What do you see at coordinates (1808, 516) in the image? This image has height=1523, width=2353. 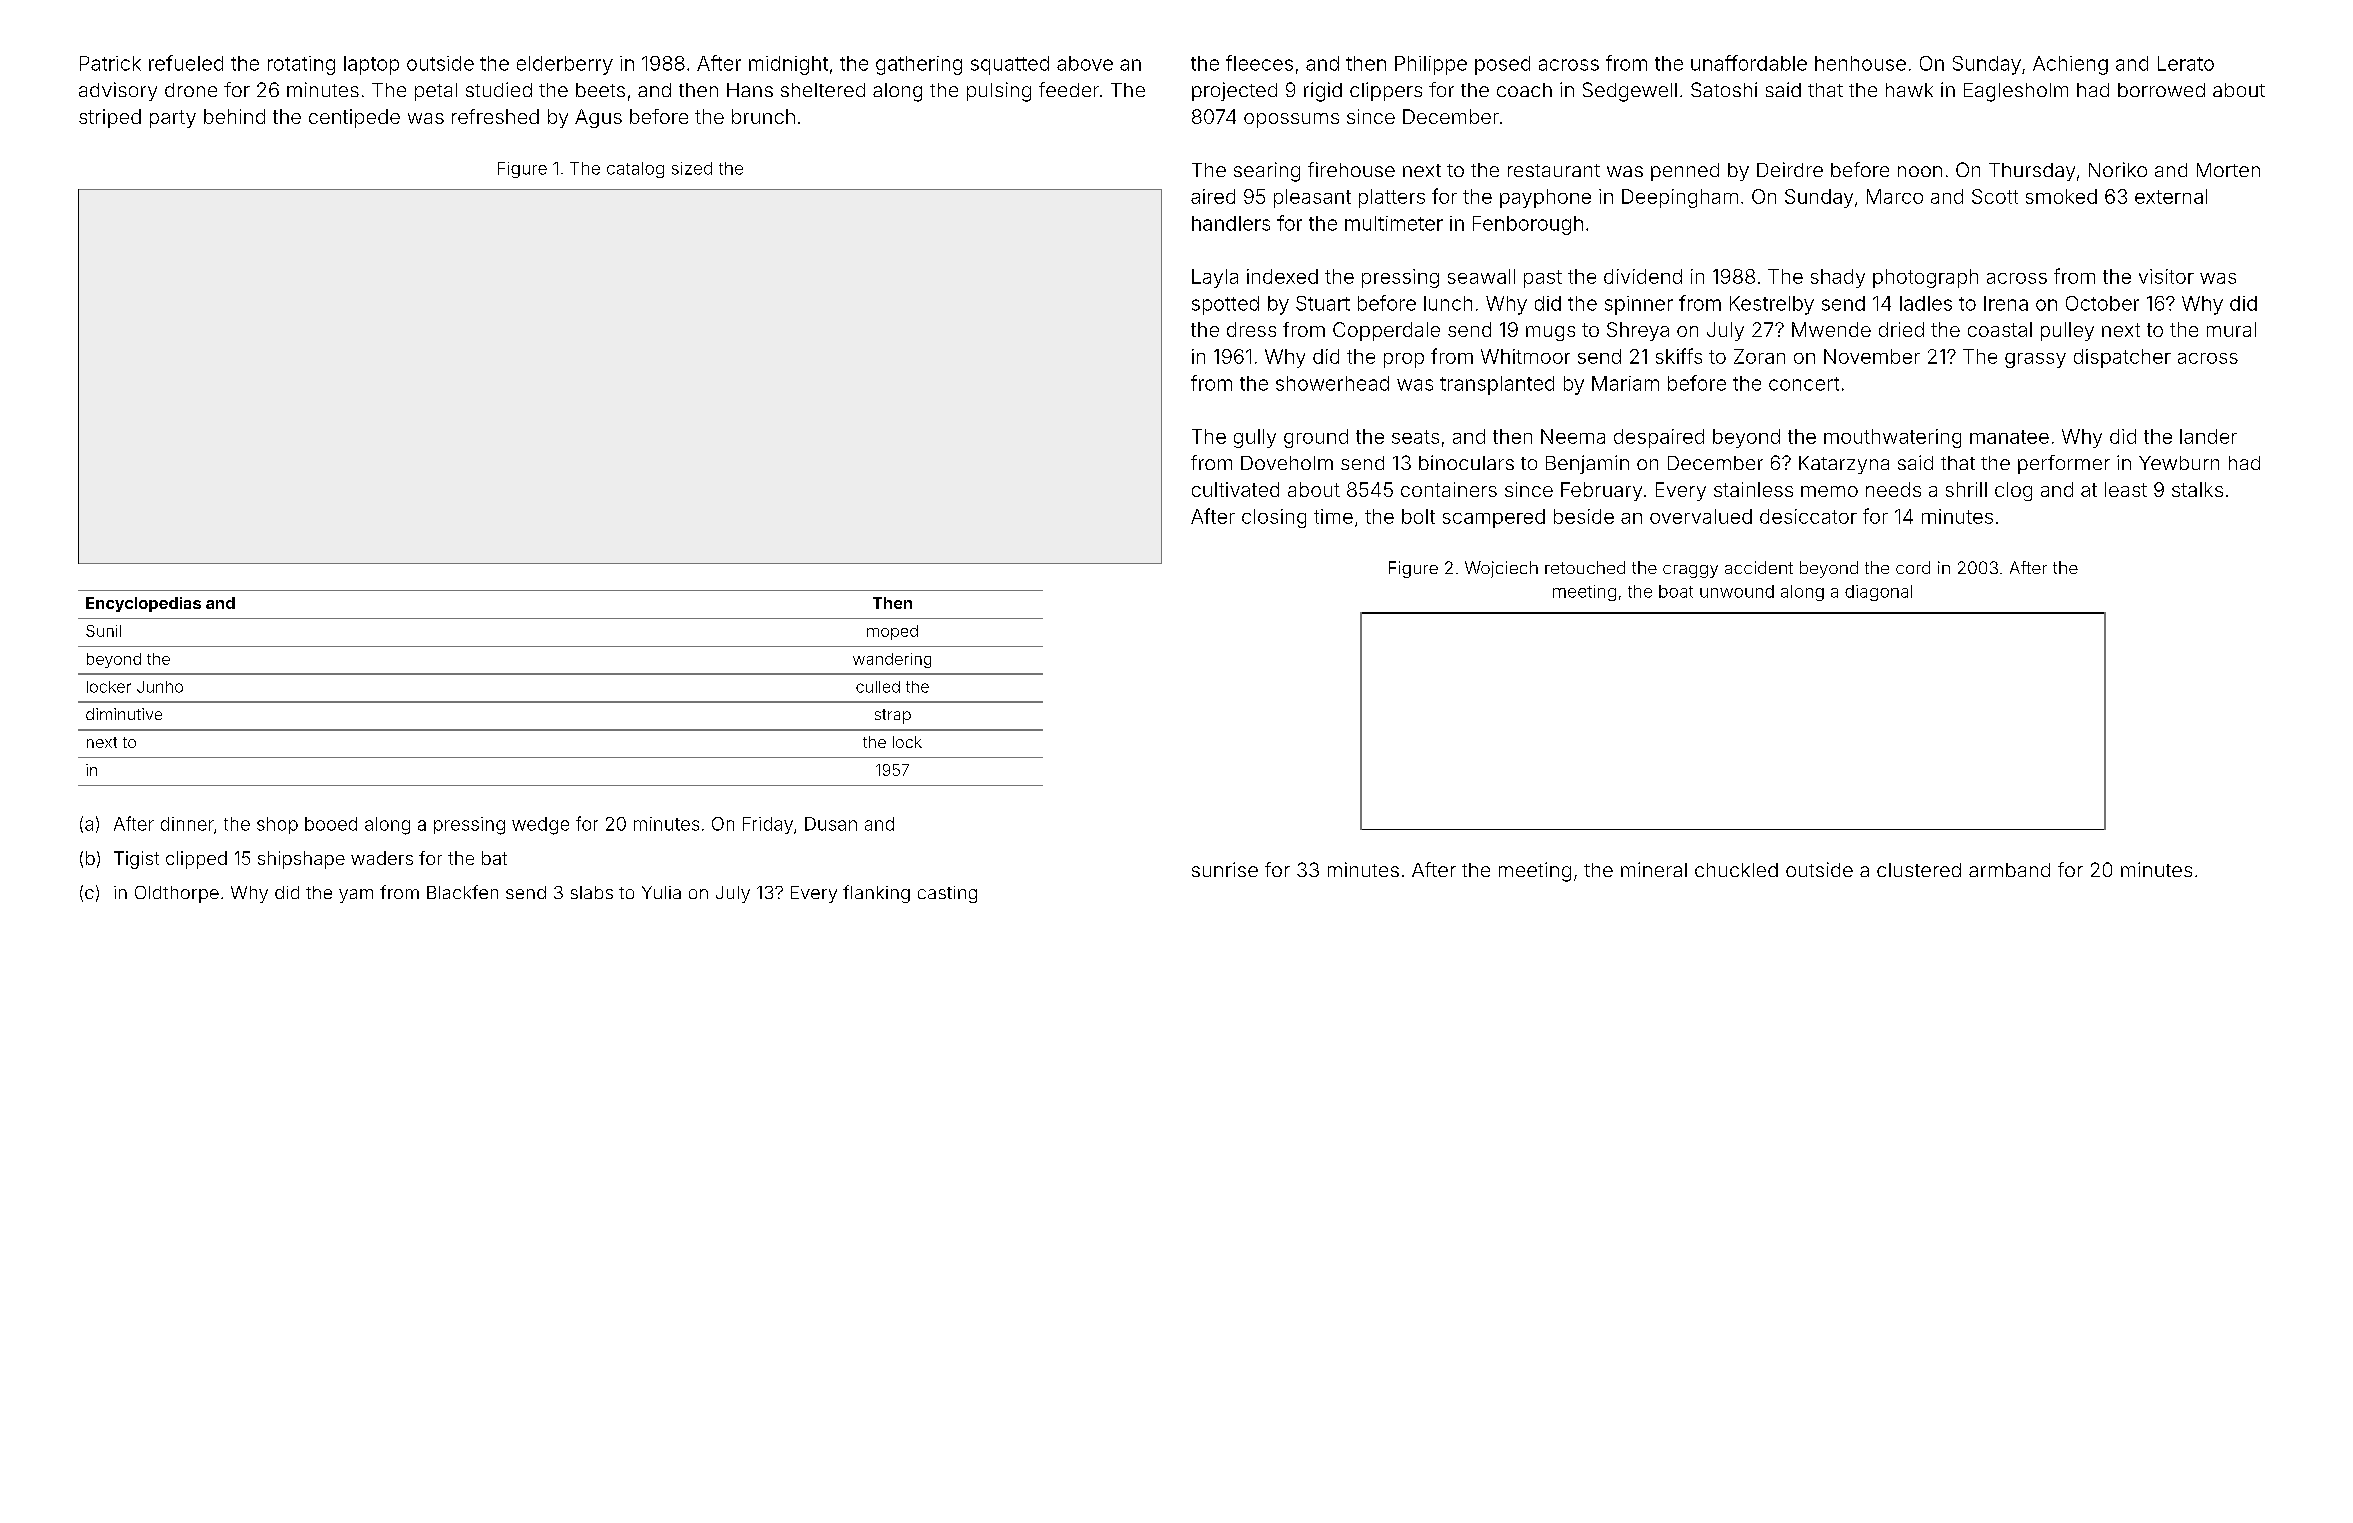 I see `desiccator` at bounding box center [1808, 516].
